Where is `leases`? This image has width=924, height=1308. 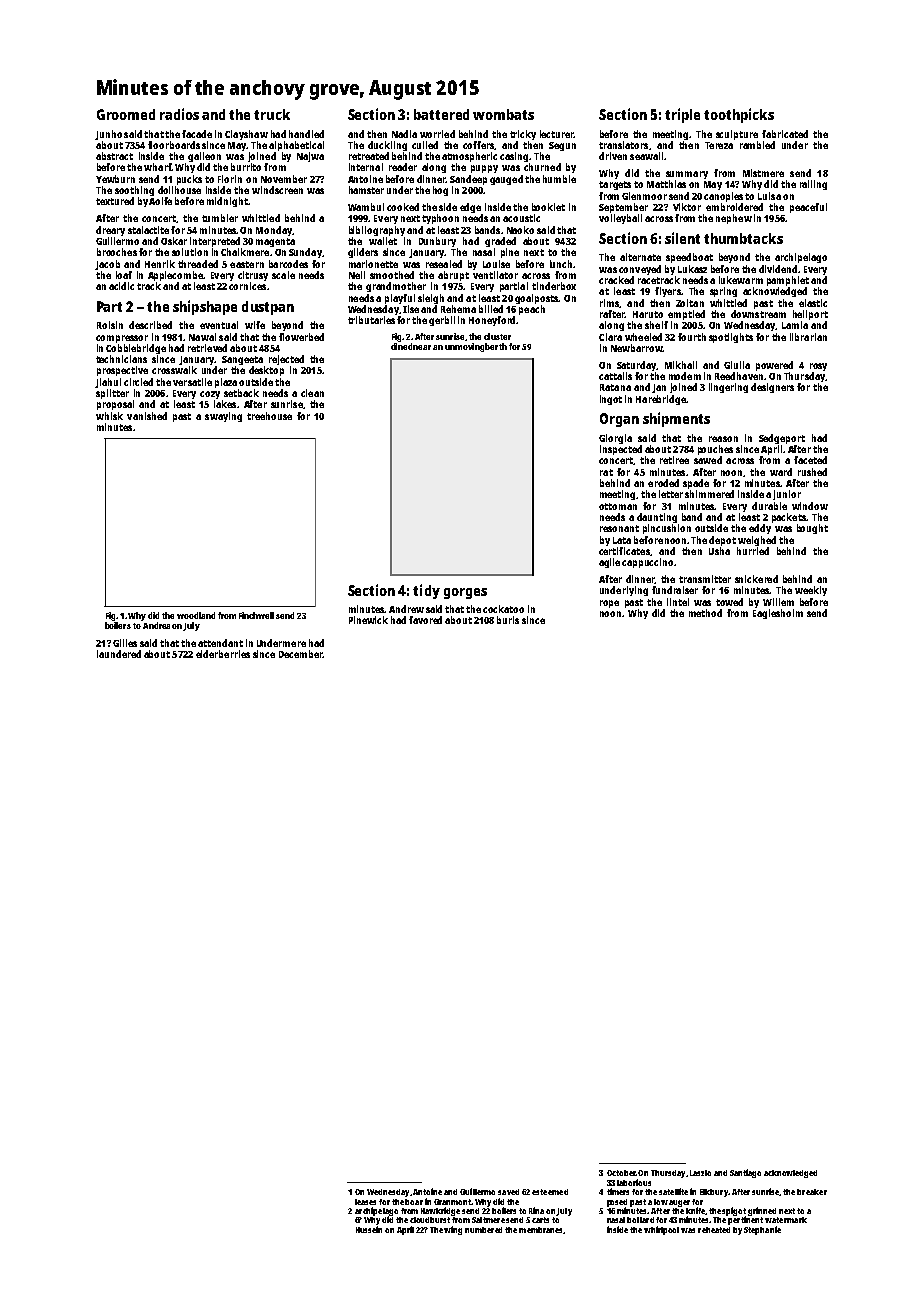 leases is located at coordinates (365, 1202).
